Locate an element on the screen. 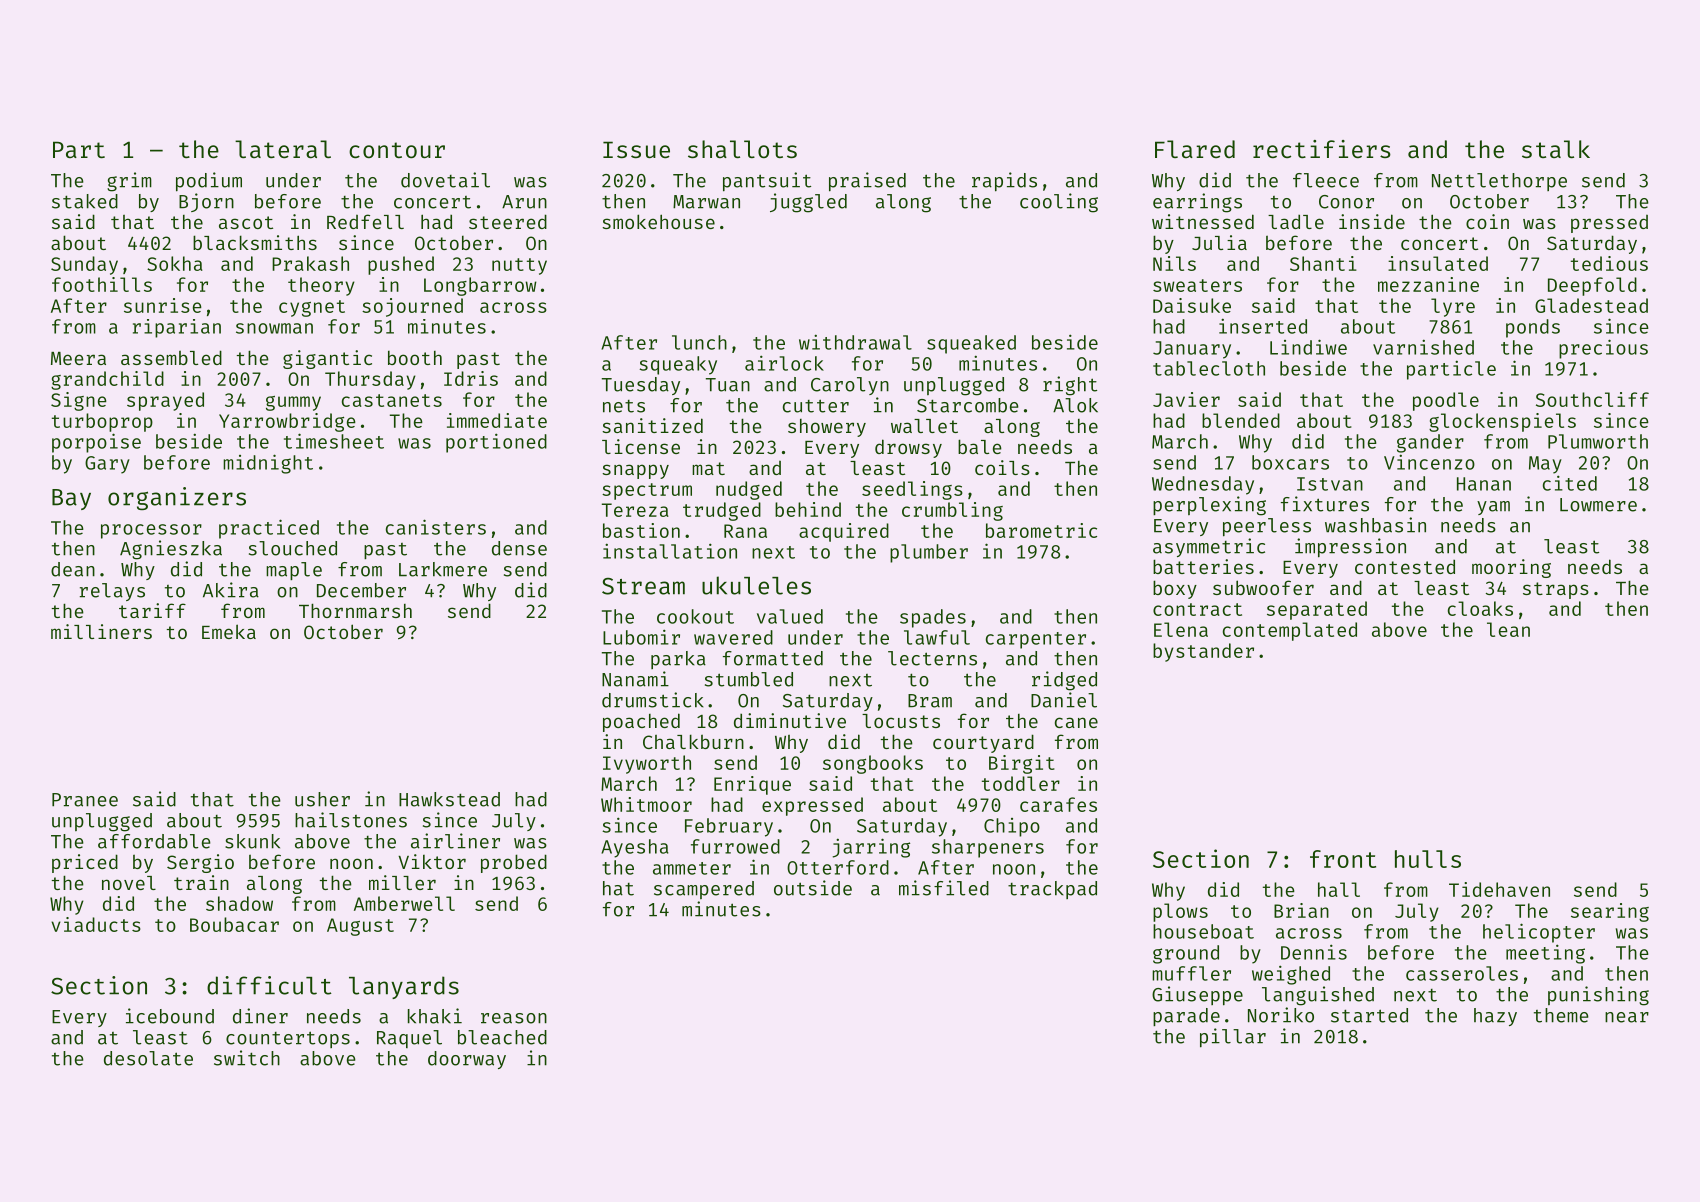 This screenshot has height=1202, width=1700. ponds is located at coordinates (1533, 328).
